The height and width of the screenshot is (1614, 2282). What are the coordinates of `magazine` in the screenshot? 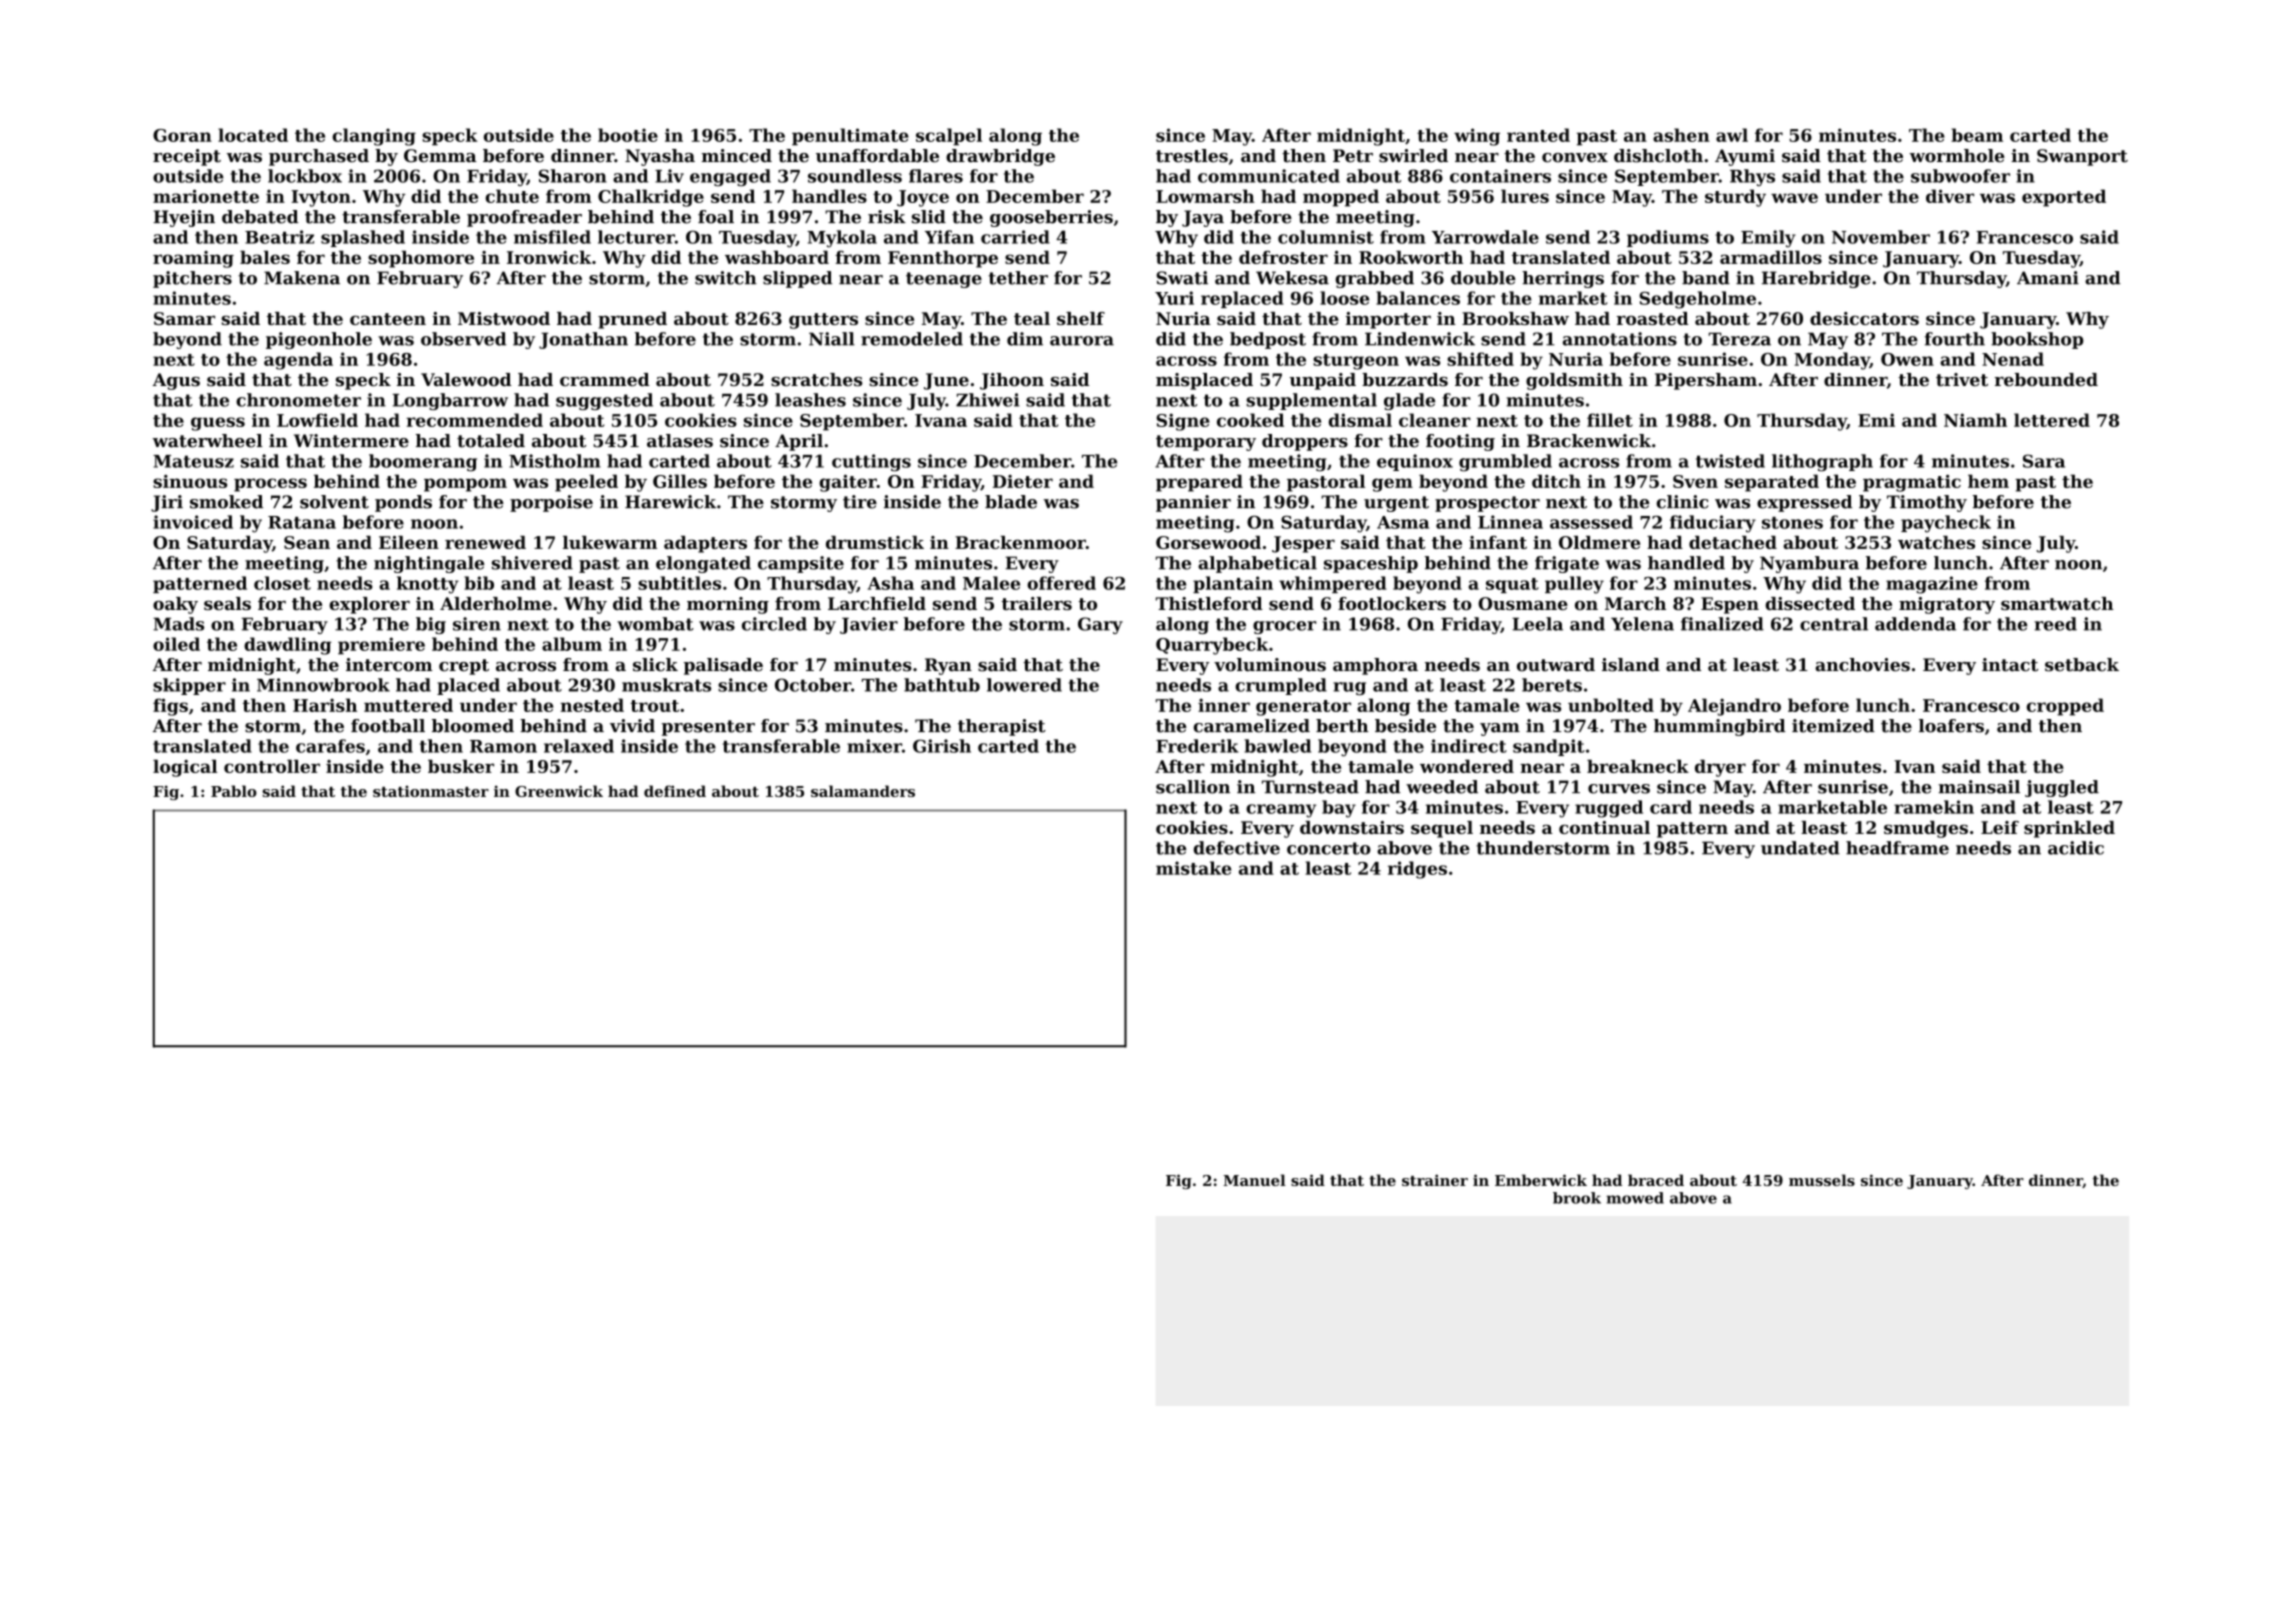 It's located at (1932, 585).
